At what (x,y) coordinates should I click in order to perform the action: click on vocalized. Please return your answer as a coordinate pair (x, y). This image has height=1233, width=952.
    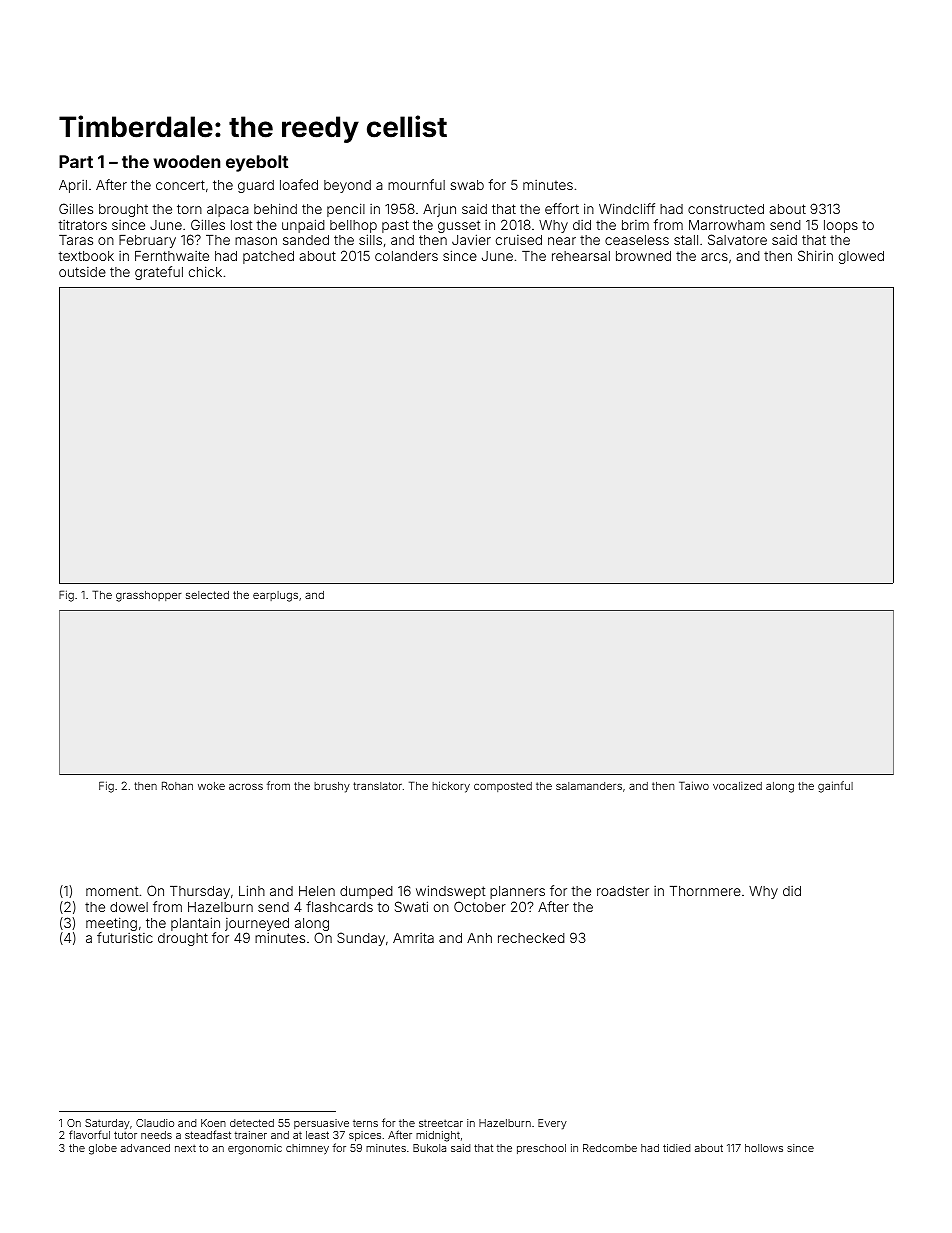
    Looking at the image, I should click on (737, 786).
